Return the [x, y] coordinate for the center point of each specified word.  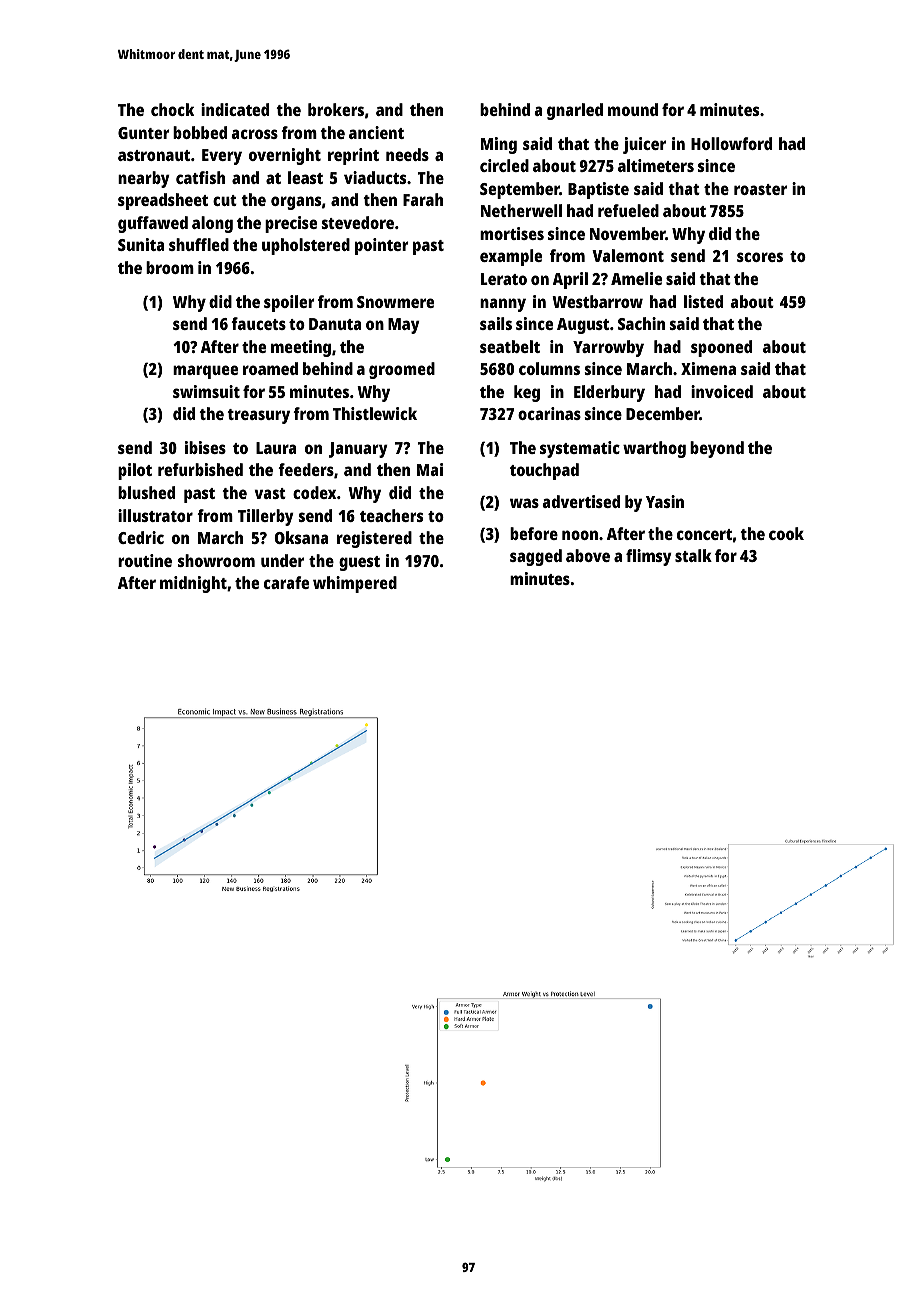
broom [170, 267]
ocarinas [549, 413]
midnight [193, 584]
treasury [258, 416]
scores [760, 257]
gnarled [575, 111]
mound [633, 109]
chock [172, 109]
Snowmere [395, 302]
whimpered [355, 584]
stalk [693, 555]
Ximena [708, 368]
